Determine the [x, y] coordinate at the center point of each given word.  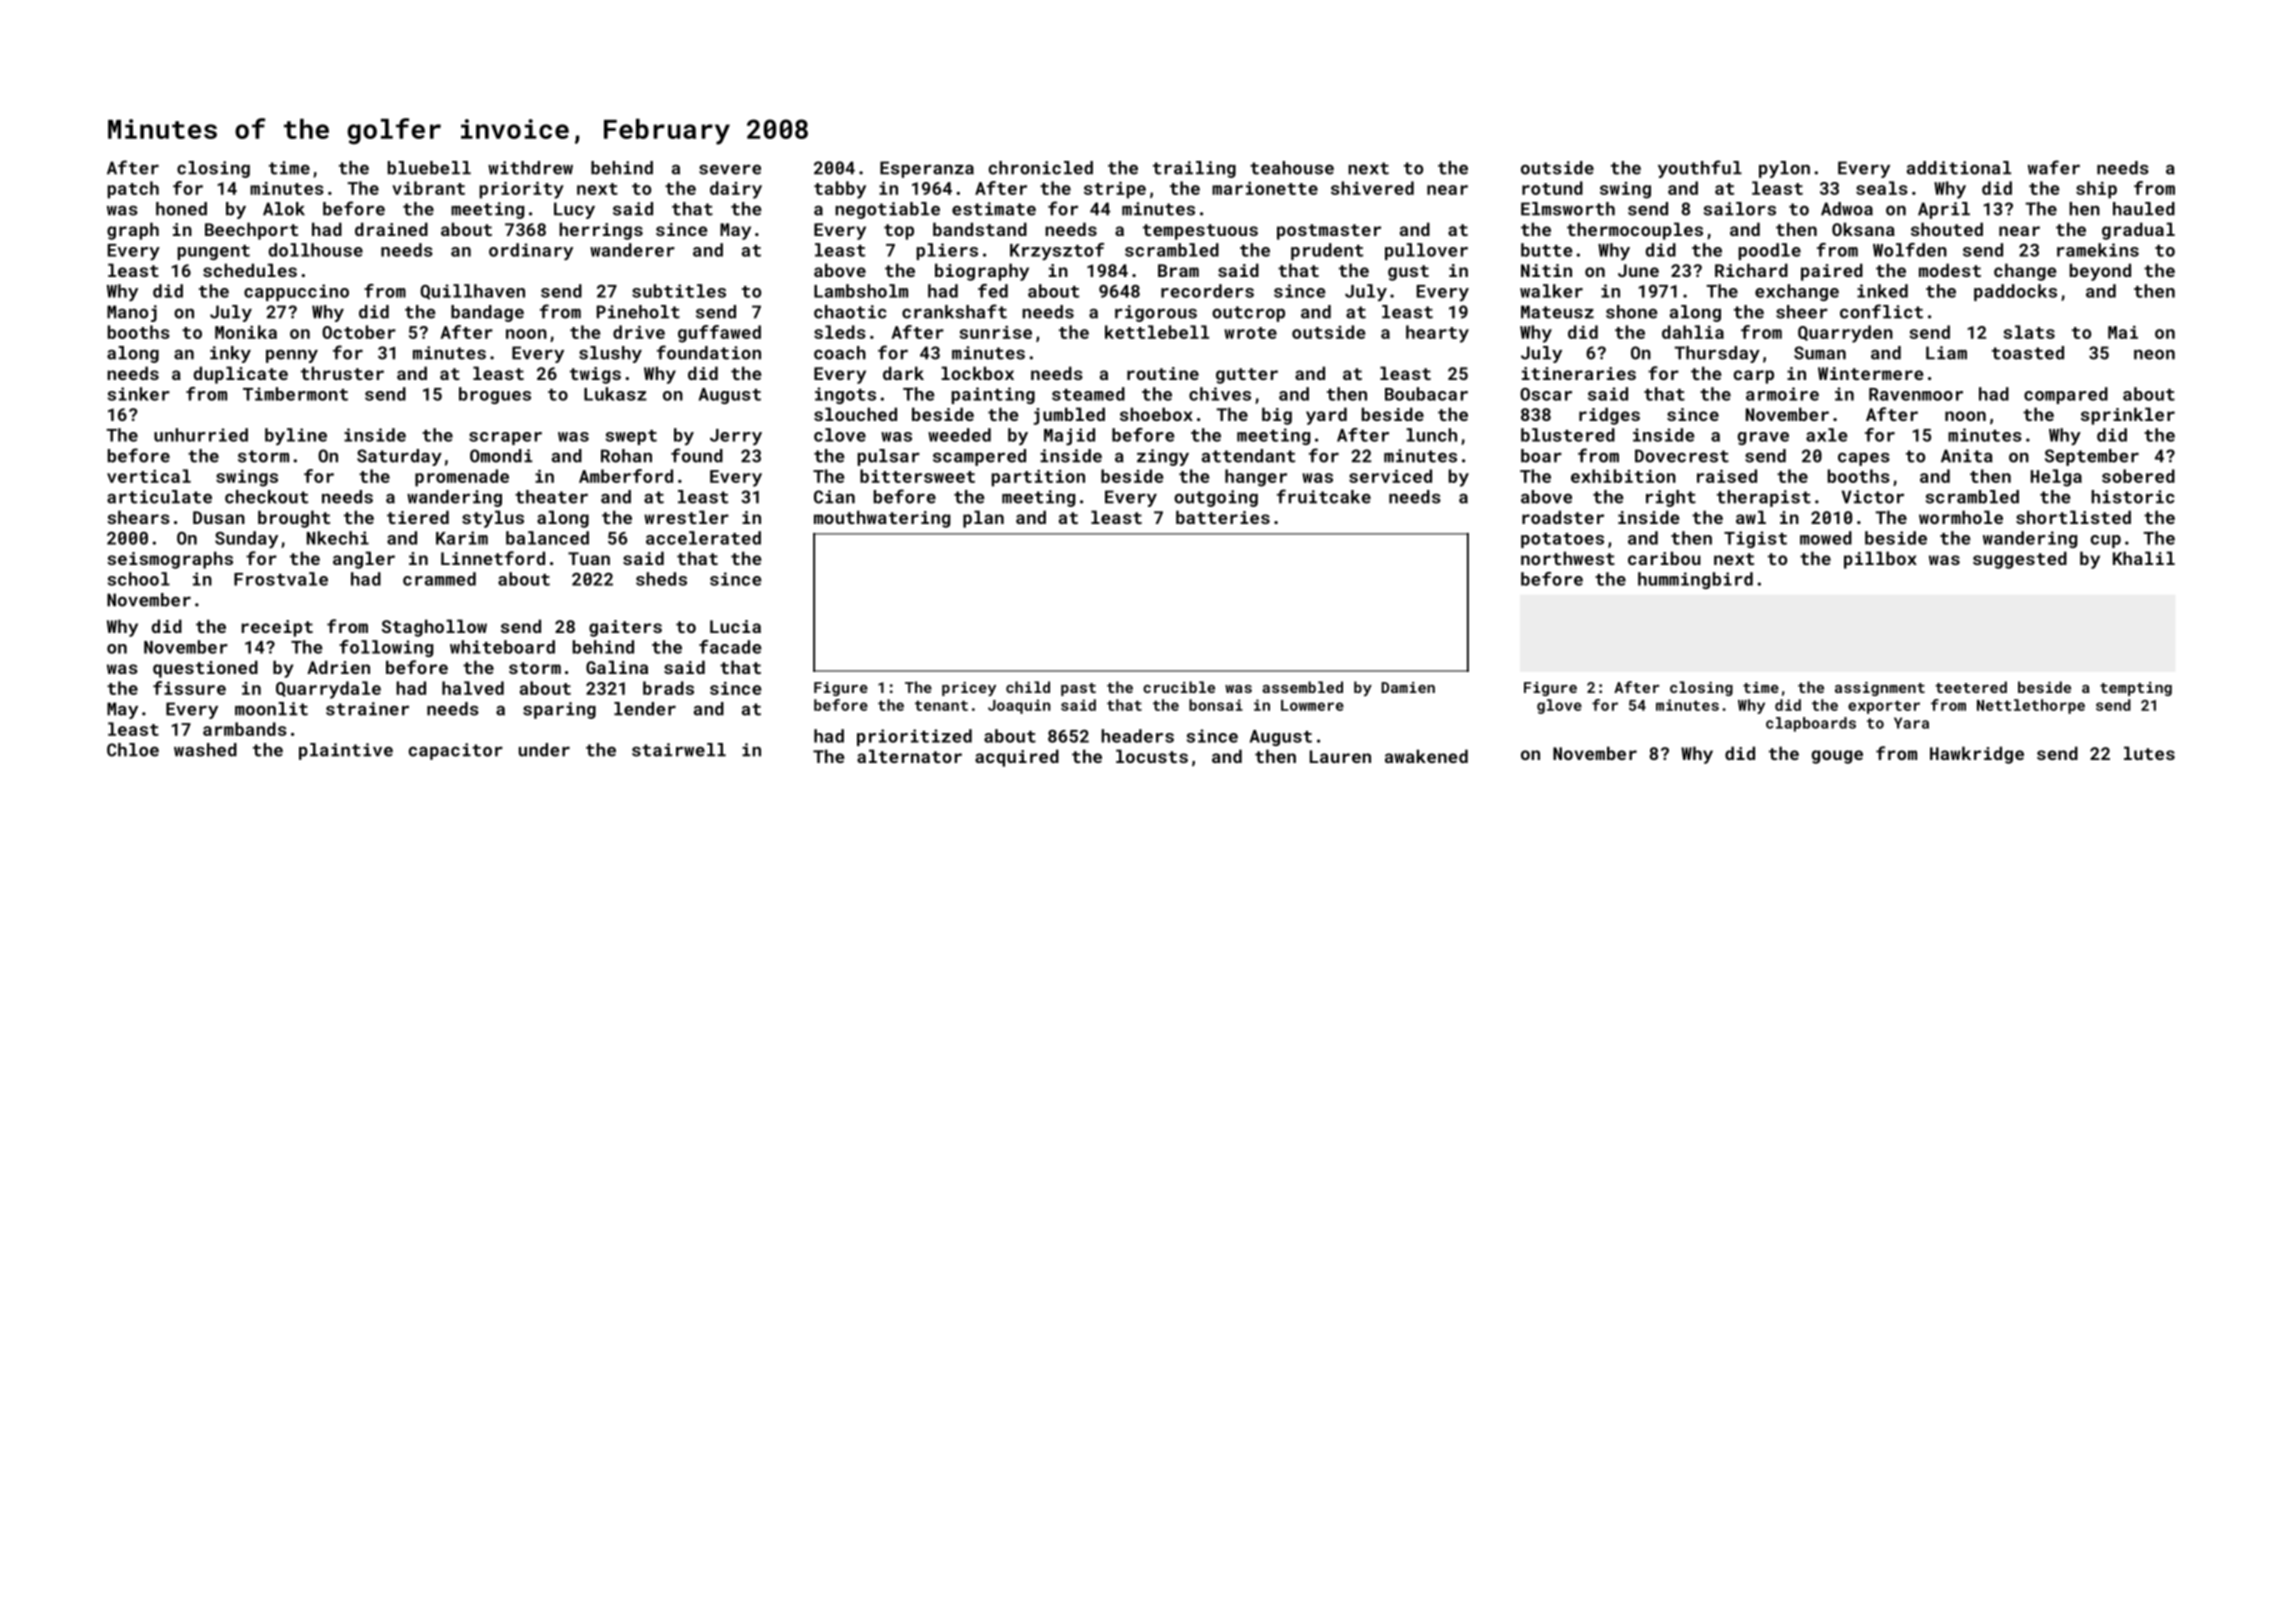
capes [1864, 459]
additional [1959, 168]
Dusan [219, 517]
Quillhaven [472, 292]
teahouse [1292, 168]
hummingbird [1695, 580]
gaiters [625, 628]
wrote [1250, 333]
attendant [1248, 456]
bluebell [429, 168]
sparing [559, 710]
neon [2154, 354]
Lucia [735, 626]
